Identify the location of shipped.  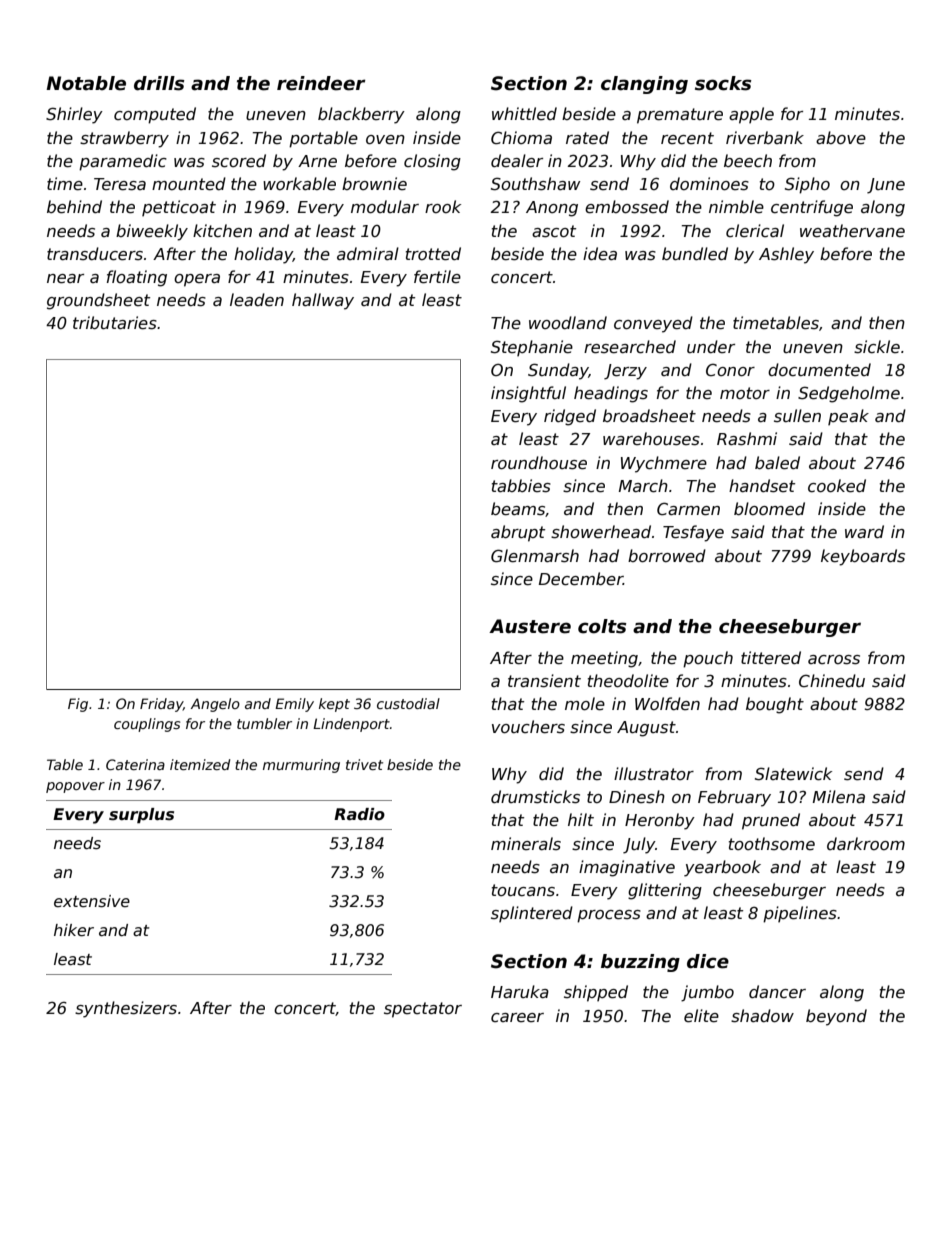
(596, 993).
